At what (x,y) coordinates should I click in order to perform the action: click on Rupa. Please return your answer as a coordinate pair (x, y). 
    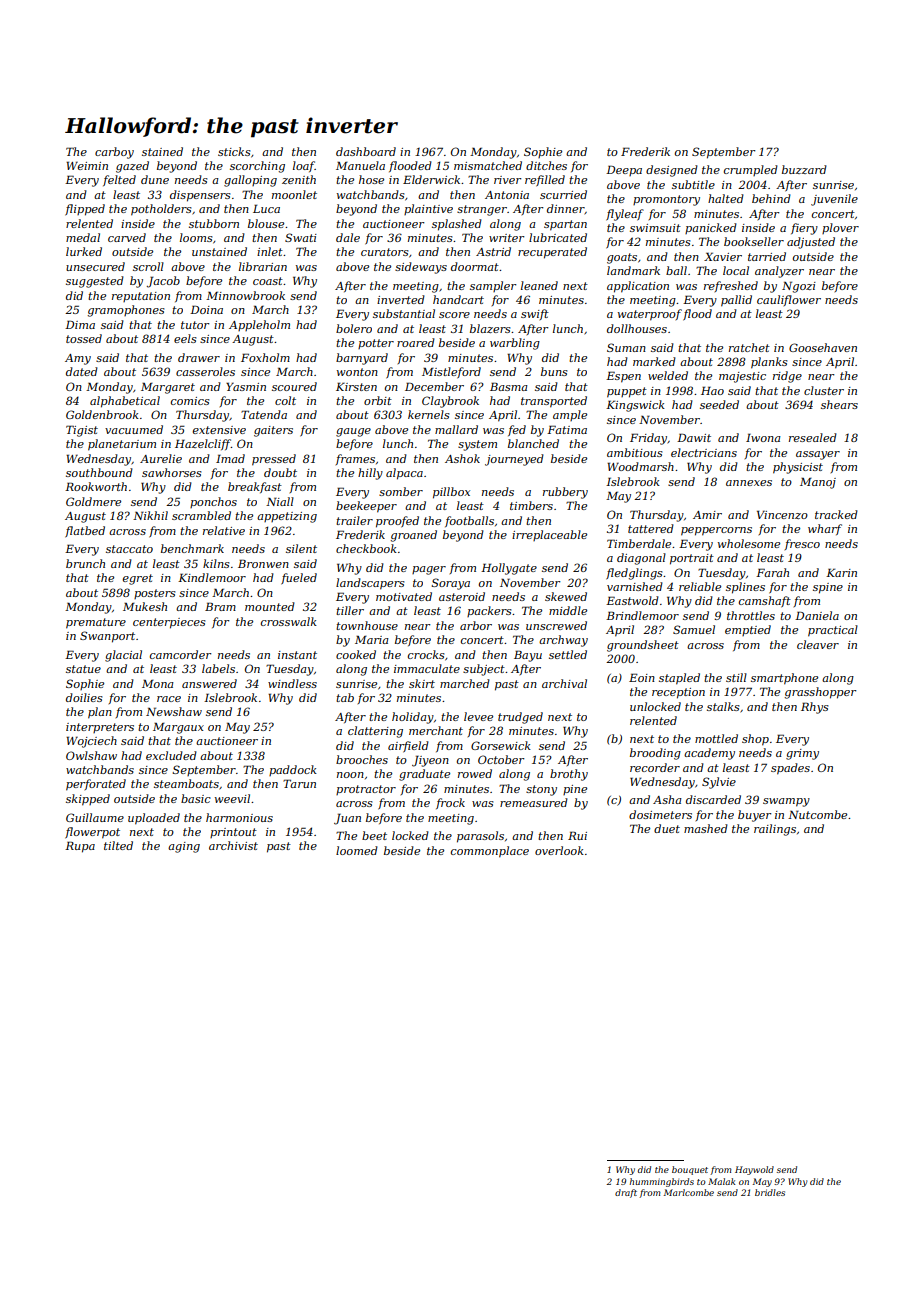
    Looking at the image, I should click on (80, 847).
